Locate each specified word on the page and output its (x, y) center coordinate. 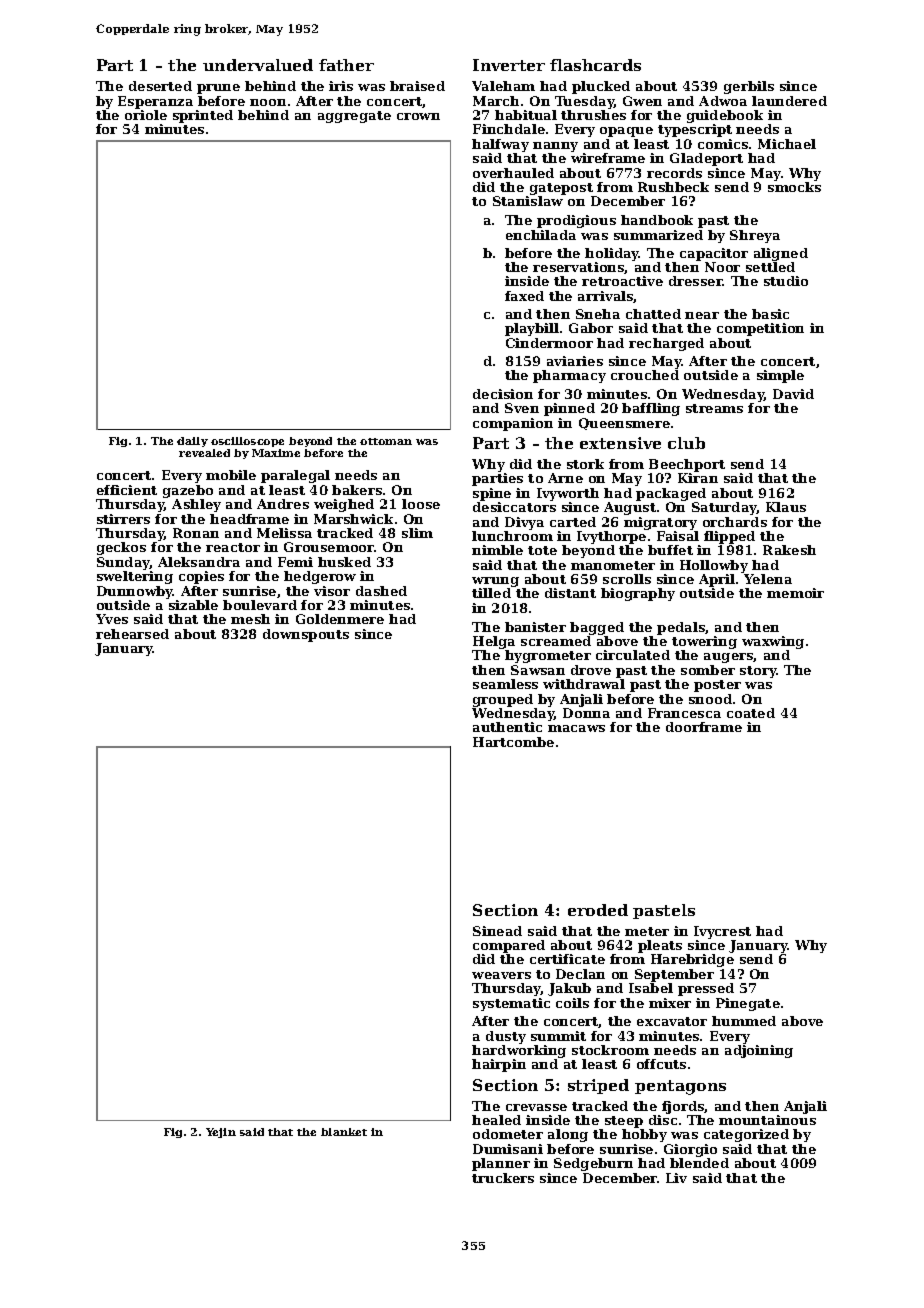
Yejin (221, 1133)
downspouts (306, 635)
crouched (645, 375)
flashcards (595, 65)
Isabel (651, 988)
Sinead (497, 931)
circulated (633, 655)
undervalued (258, 65)
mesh (250, 619)
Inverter (509, 65)
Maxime (276, 453)
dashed (381, 591)
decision (503, 394)
